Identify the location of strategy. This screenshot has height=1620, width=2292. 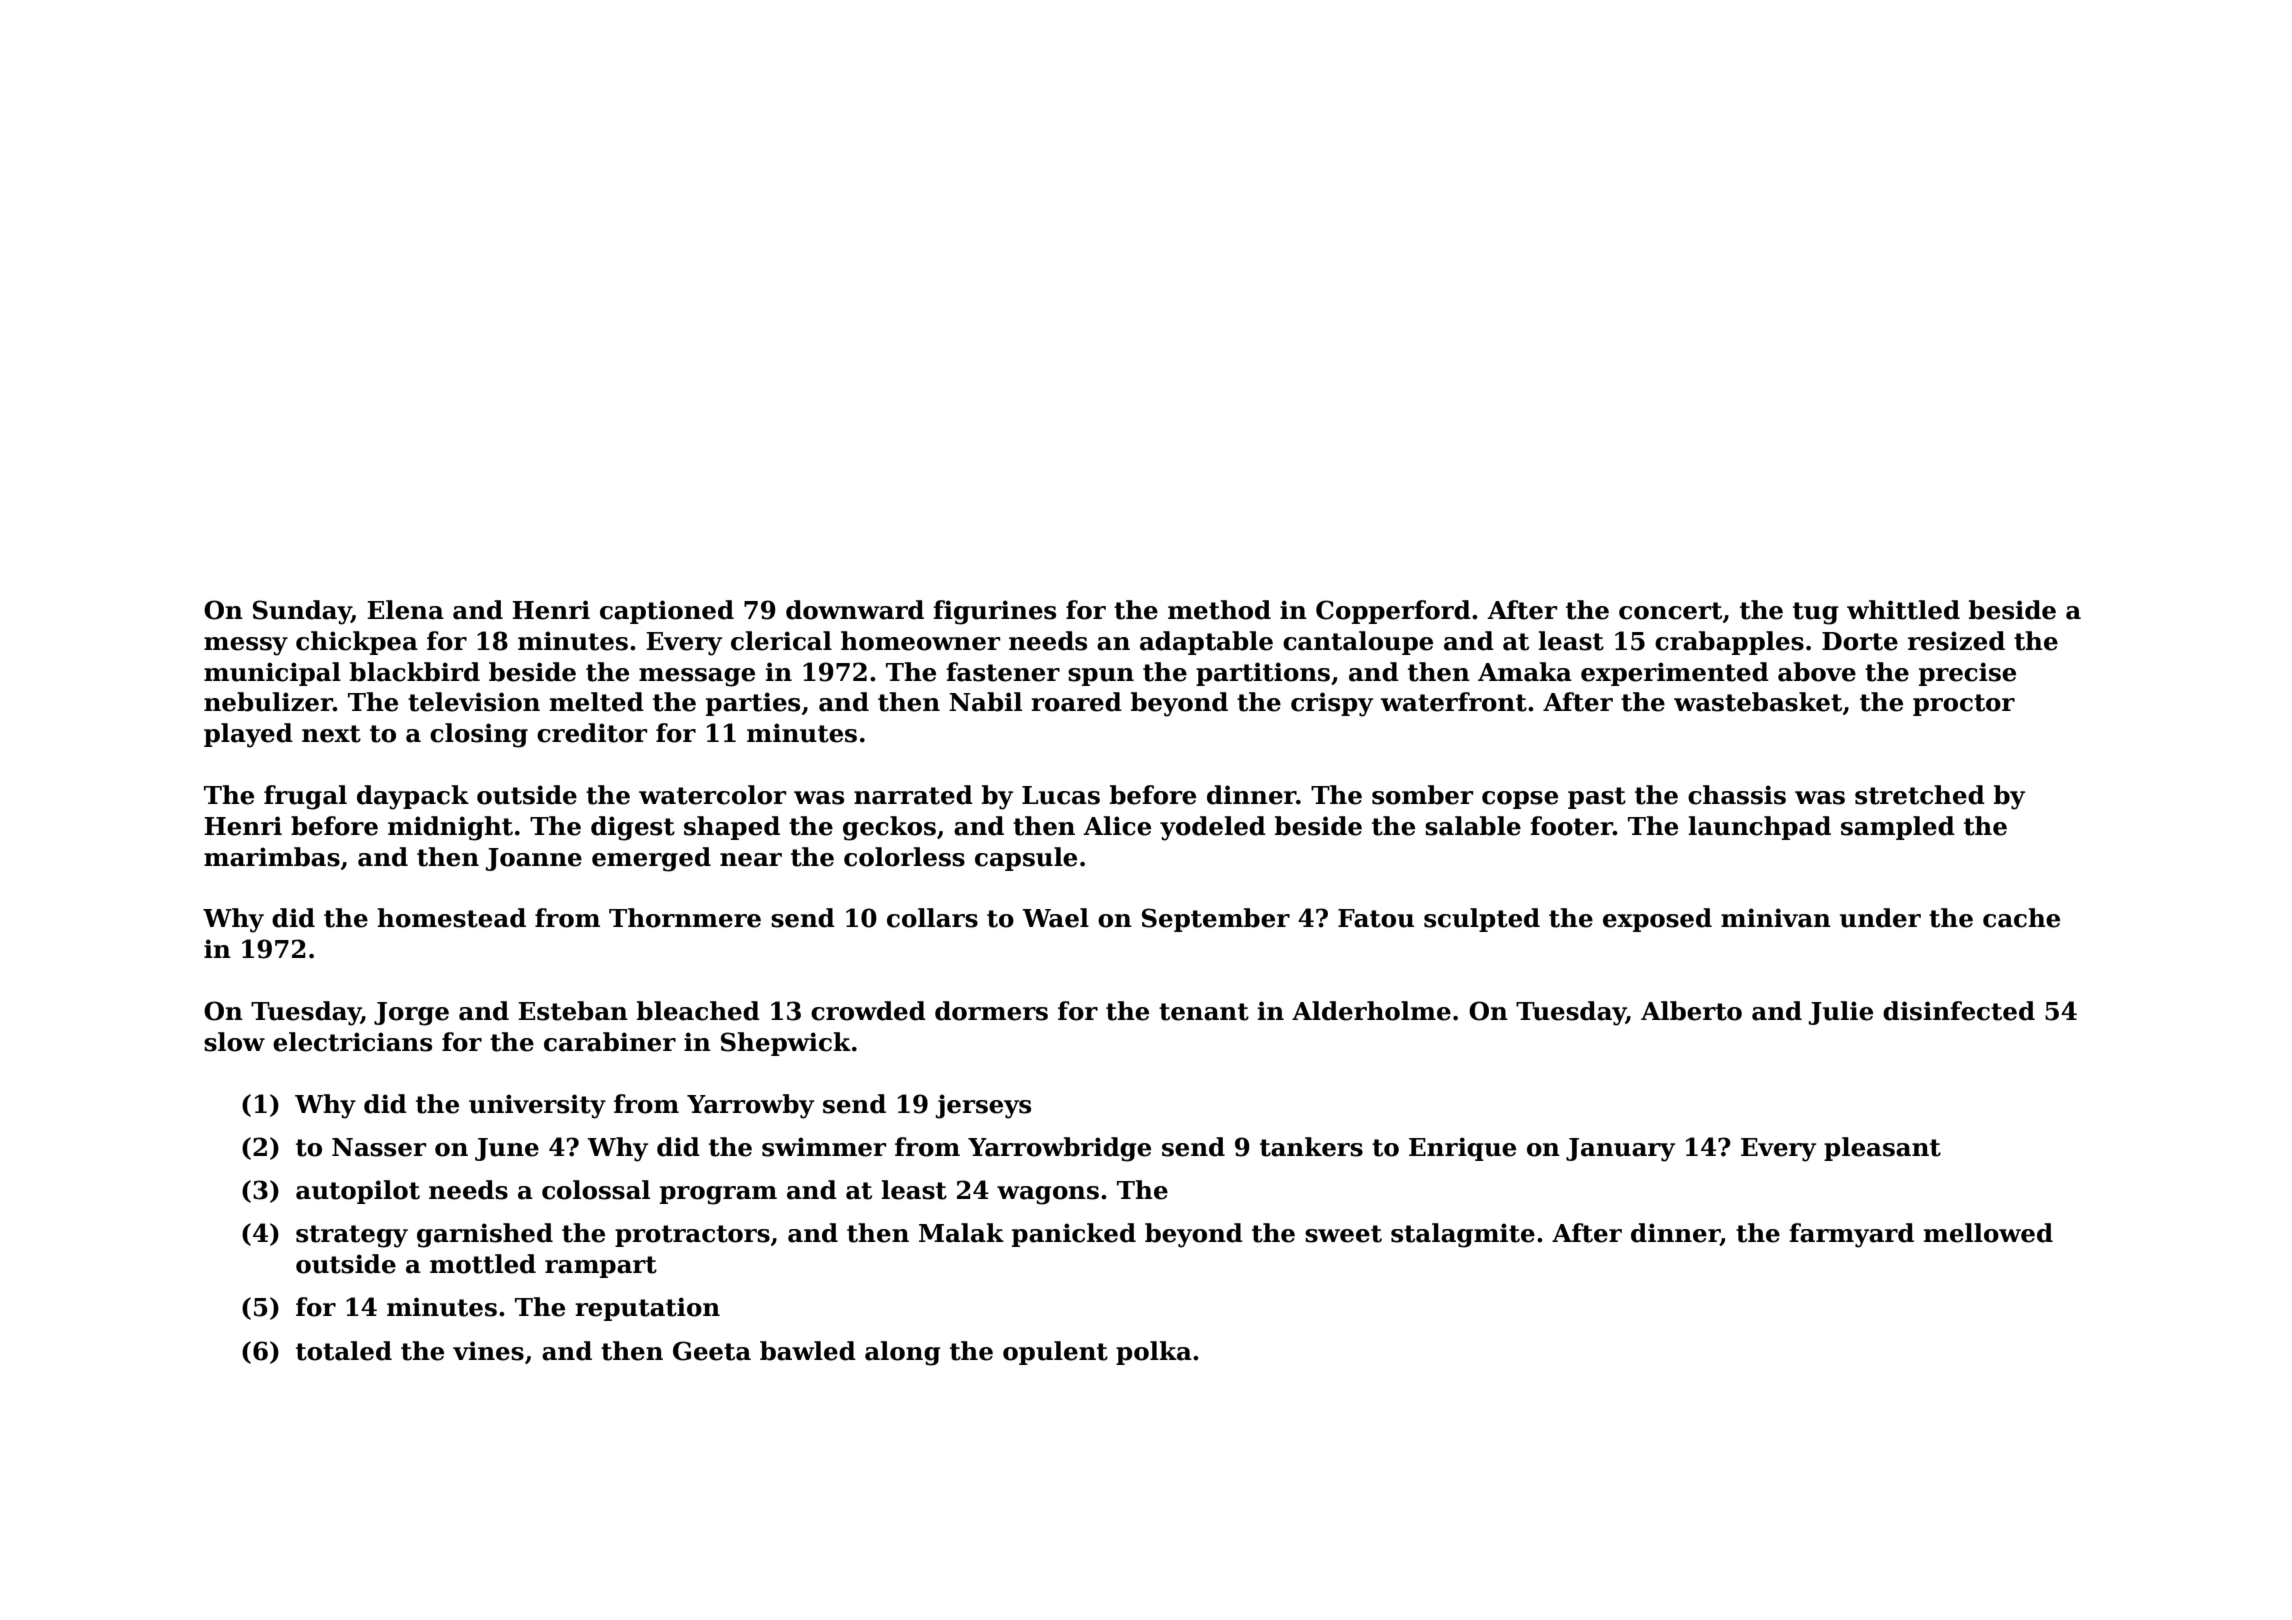
(352, 1236).
